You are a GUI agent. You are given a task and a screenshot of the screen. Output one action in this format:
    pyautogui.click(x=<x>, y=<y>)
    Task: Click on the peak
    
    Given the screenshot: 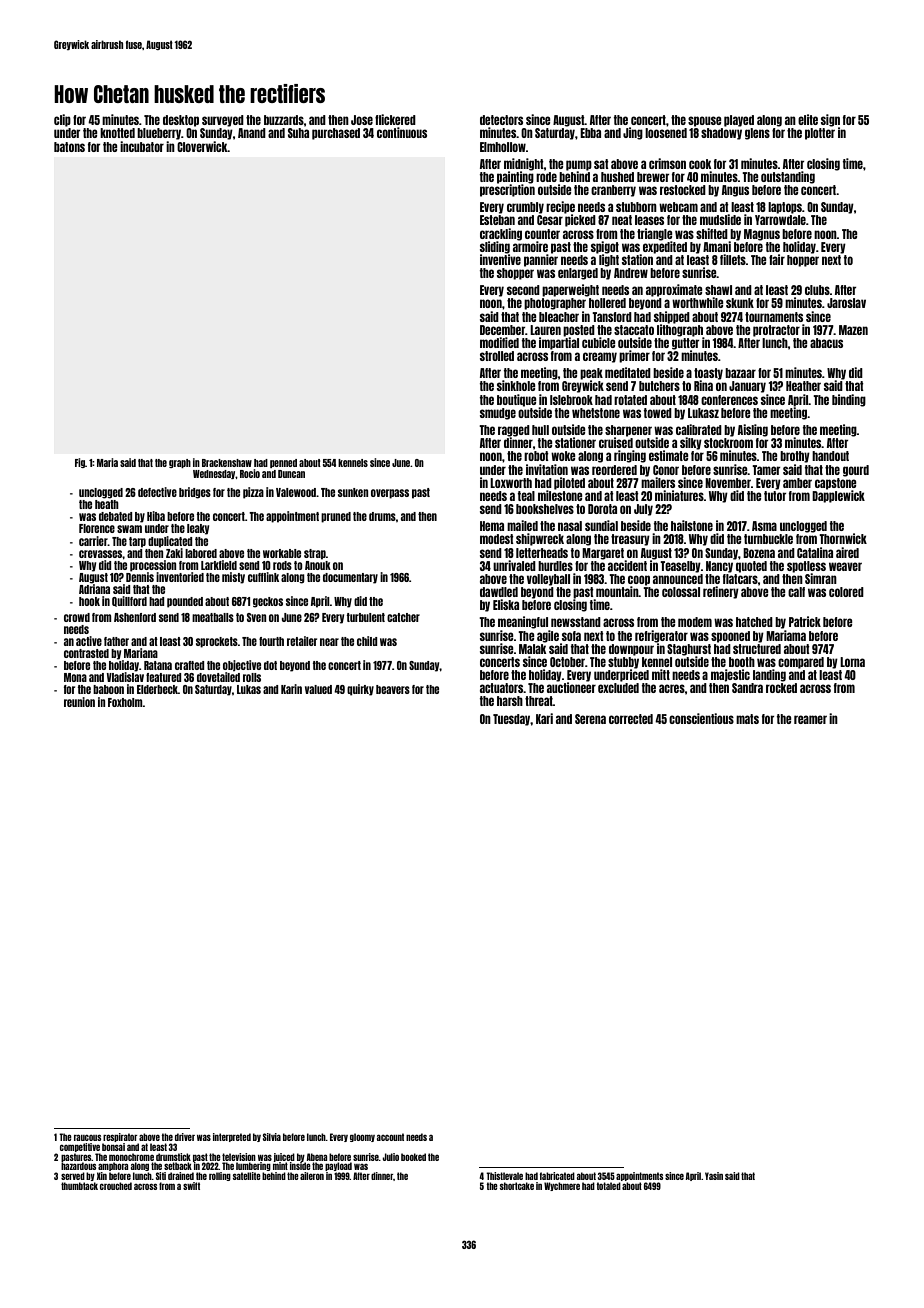 What is the action you would take?
    pyautogui.click(x=591, y=374)
